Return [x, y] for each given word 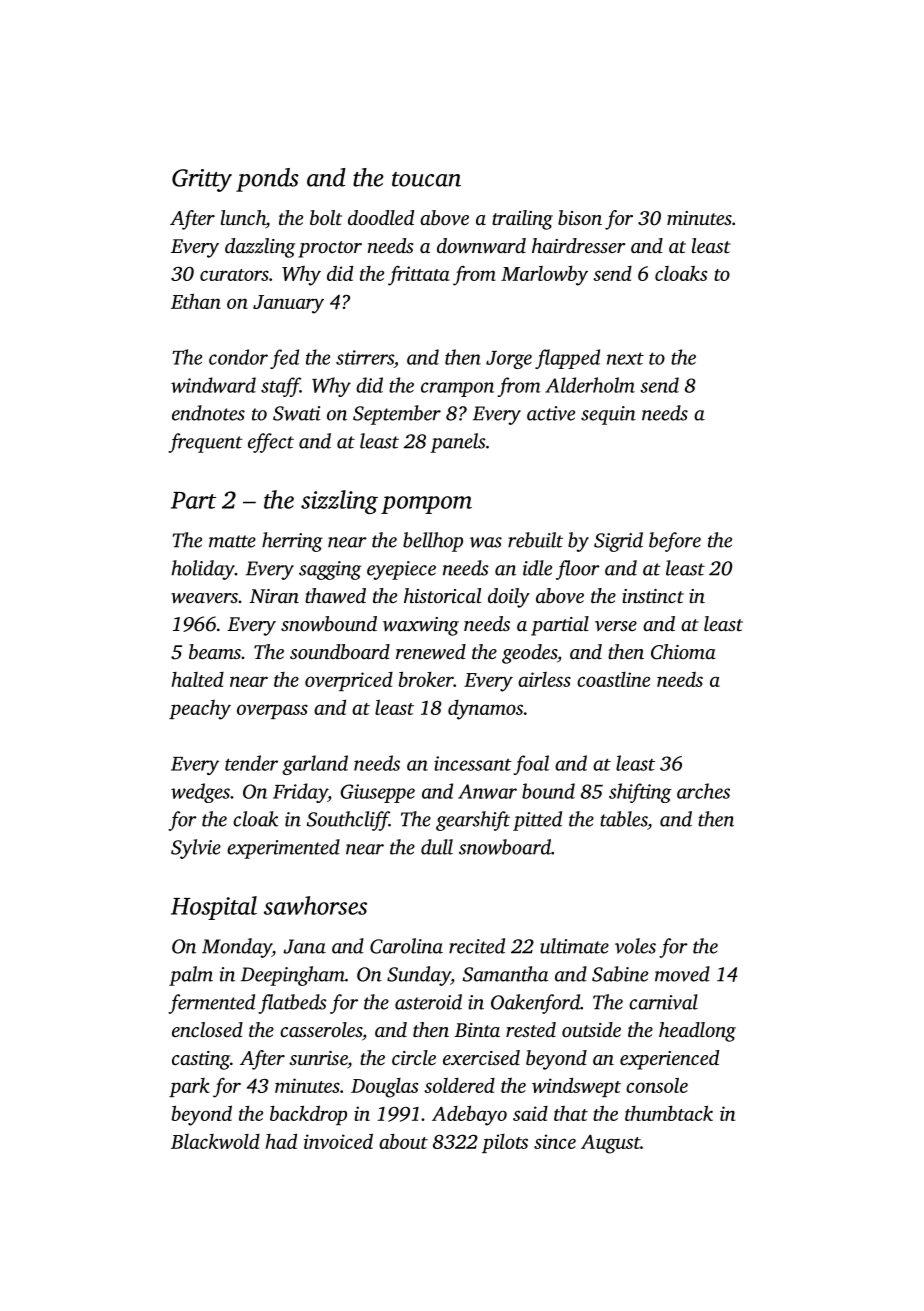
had [281, 1141]
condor [238, 357]
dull [437, 847]
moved [682, 974]
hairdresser [579, 245]
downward [481, 246]
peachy [200, 710]
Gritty [202, 180]
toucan [426, 179]
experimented [283, 849]
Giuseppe [378, 793]
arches [703, 791]
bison [580, 217]
